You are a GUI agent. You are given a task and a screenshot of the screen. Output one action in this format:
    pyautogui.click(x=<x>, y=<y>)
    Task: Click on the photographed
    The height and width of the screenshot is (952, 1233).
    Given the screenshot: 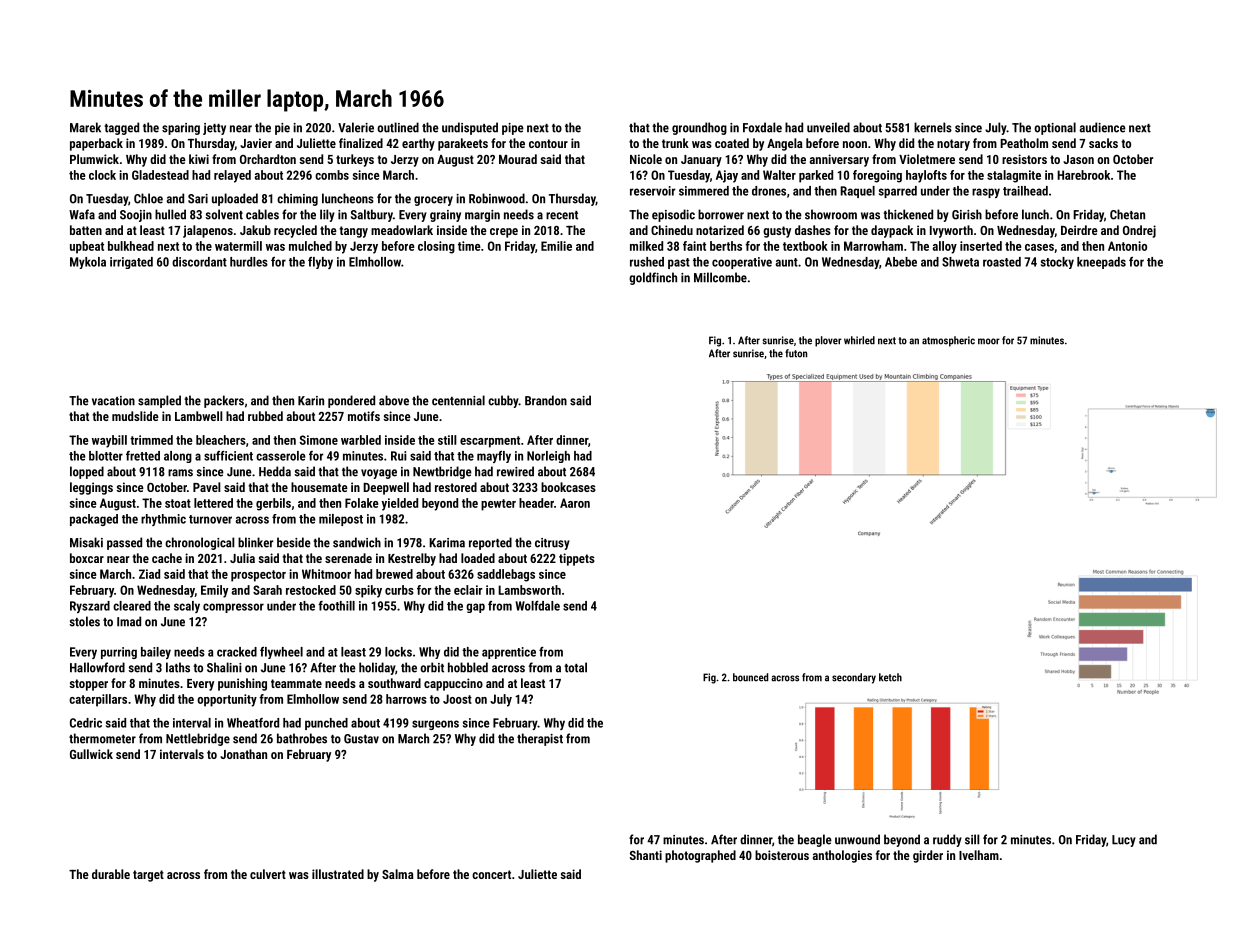 What is the action you would take?
    pyautogui.click(x=700, y=856)
